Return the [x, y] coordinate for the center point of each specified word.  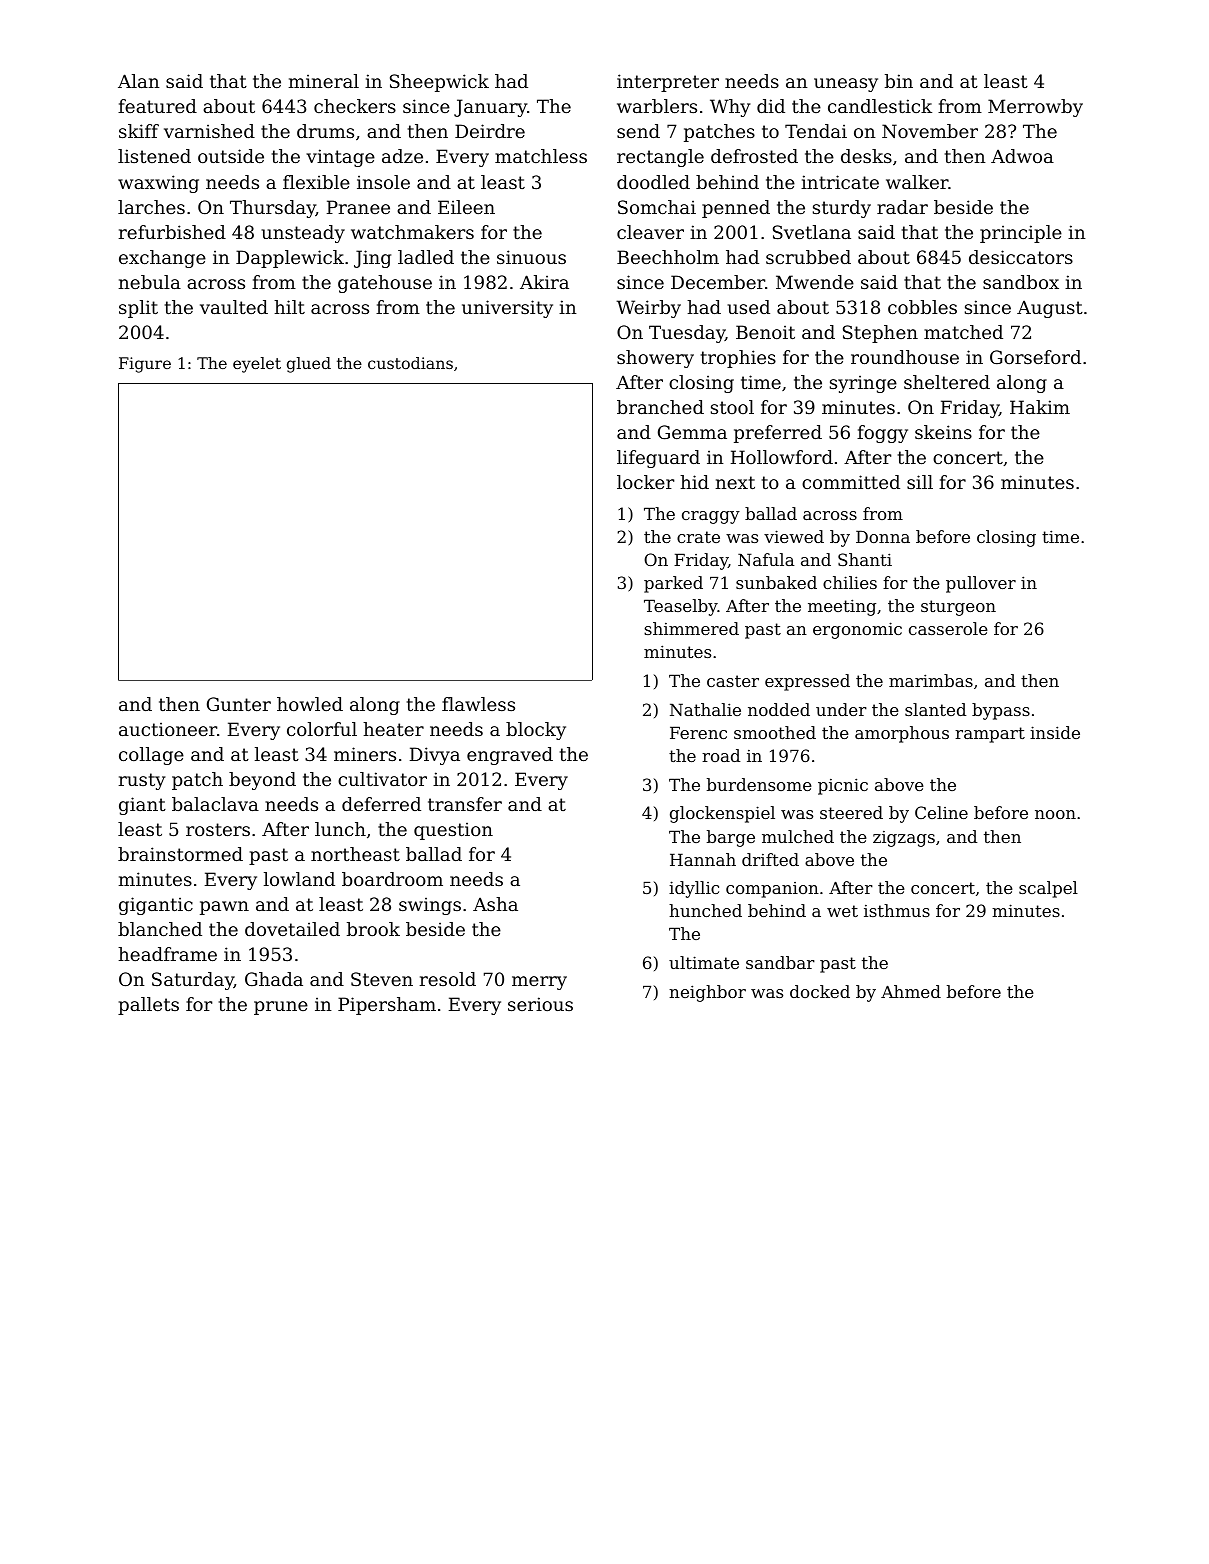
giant [142, 806]
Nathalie [705, 709]
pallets [148, 1006]
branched [660, 407]
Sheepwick [439, 83]
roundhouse [905, 357]
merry [539, 983]
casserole [948, 628]
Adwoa [1022, 156]
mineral [324, 81]
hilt [289, 307]
